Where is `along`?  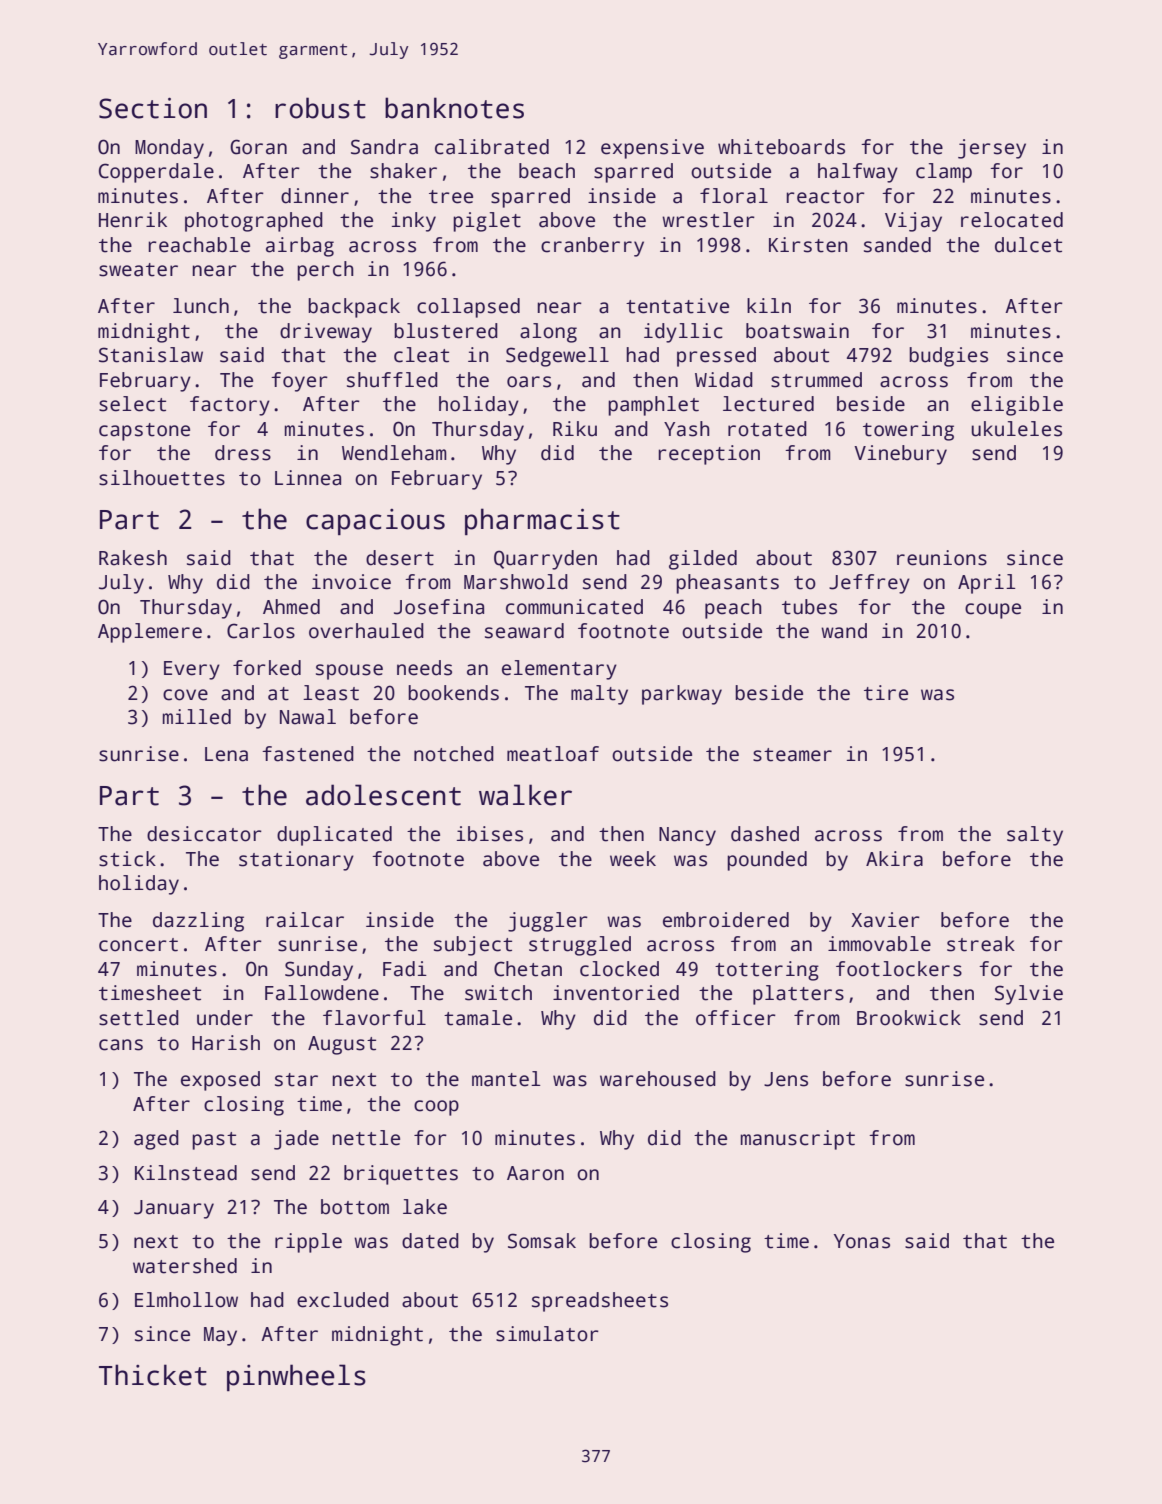
along is located at coordinates (548, 333).
